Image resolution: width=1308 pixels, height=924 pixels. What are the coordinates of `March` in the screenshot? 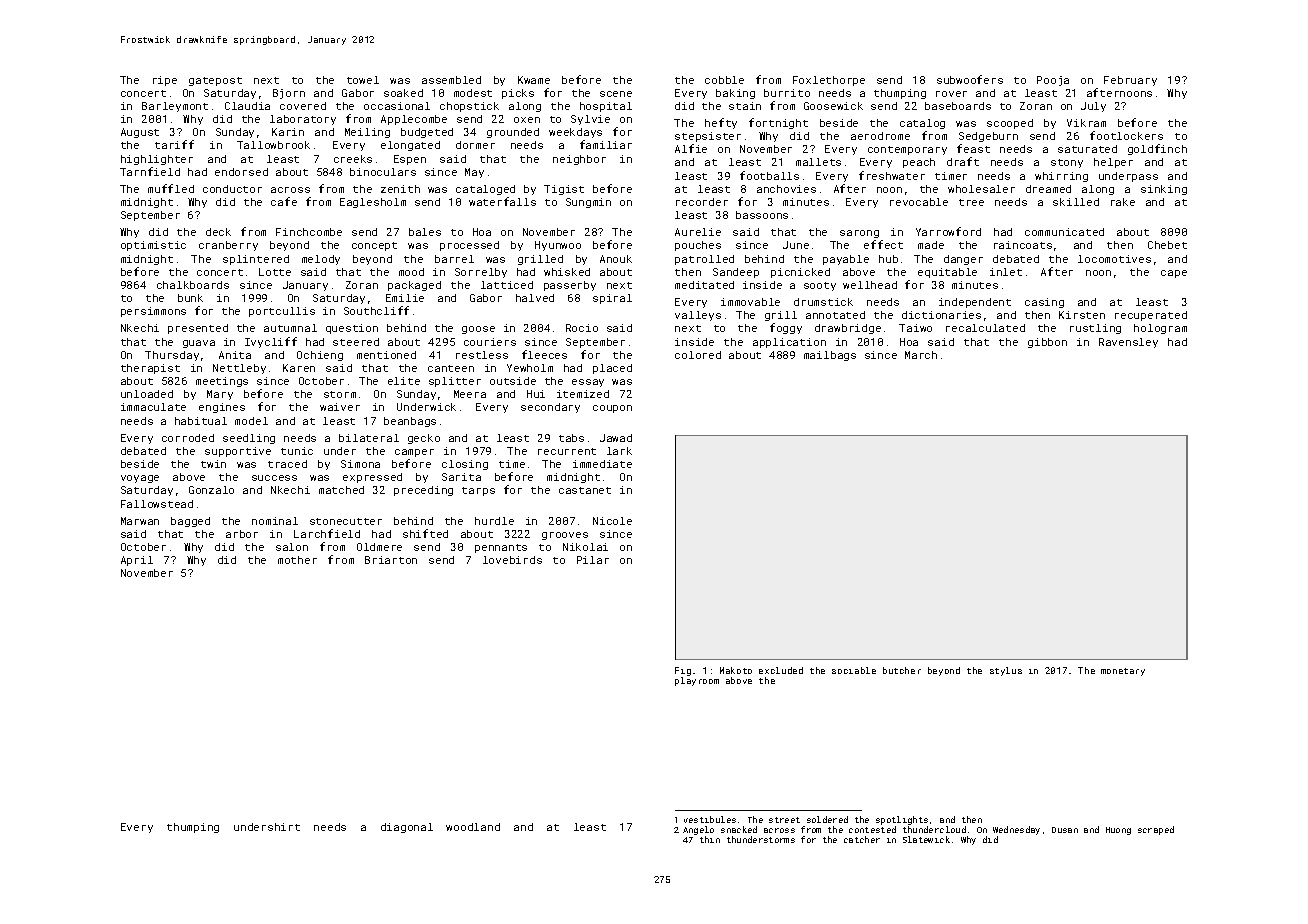 It's located at (921, 355).
